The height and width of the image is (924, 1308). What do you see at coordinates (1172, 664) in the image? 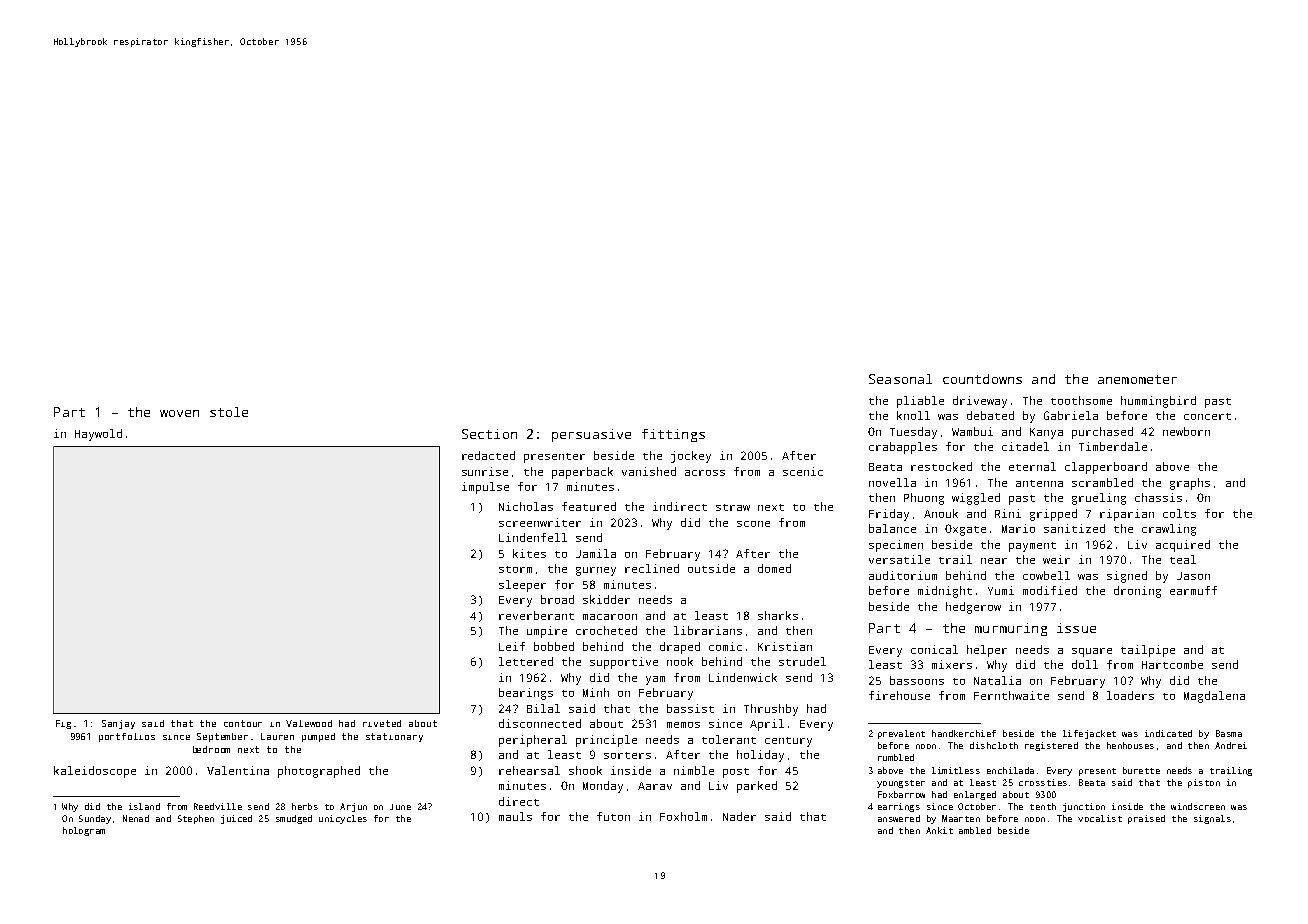
I see `Hartcombe` at bounding box center [1172, 664].
